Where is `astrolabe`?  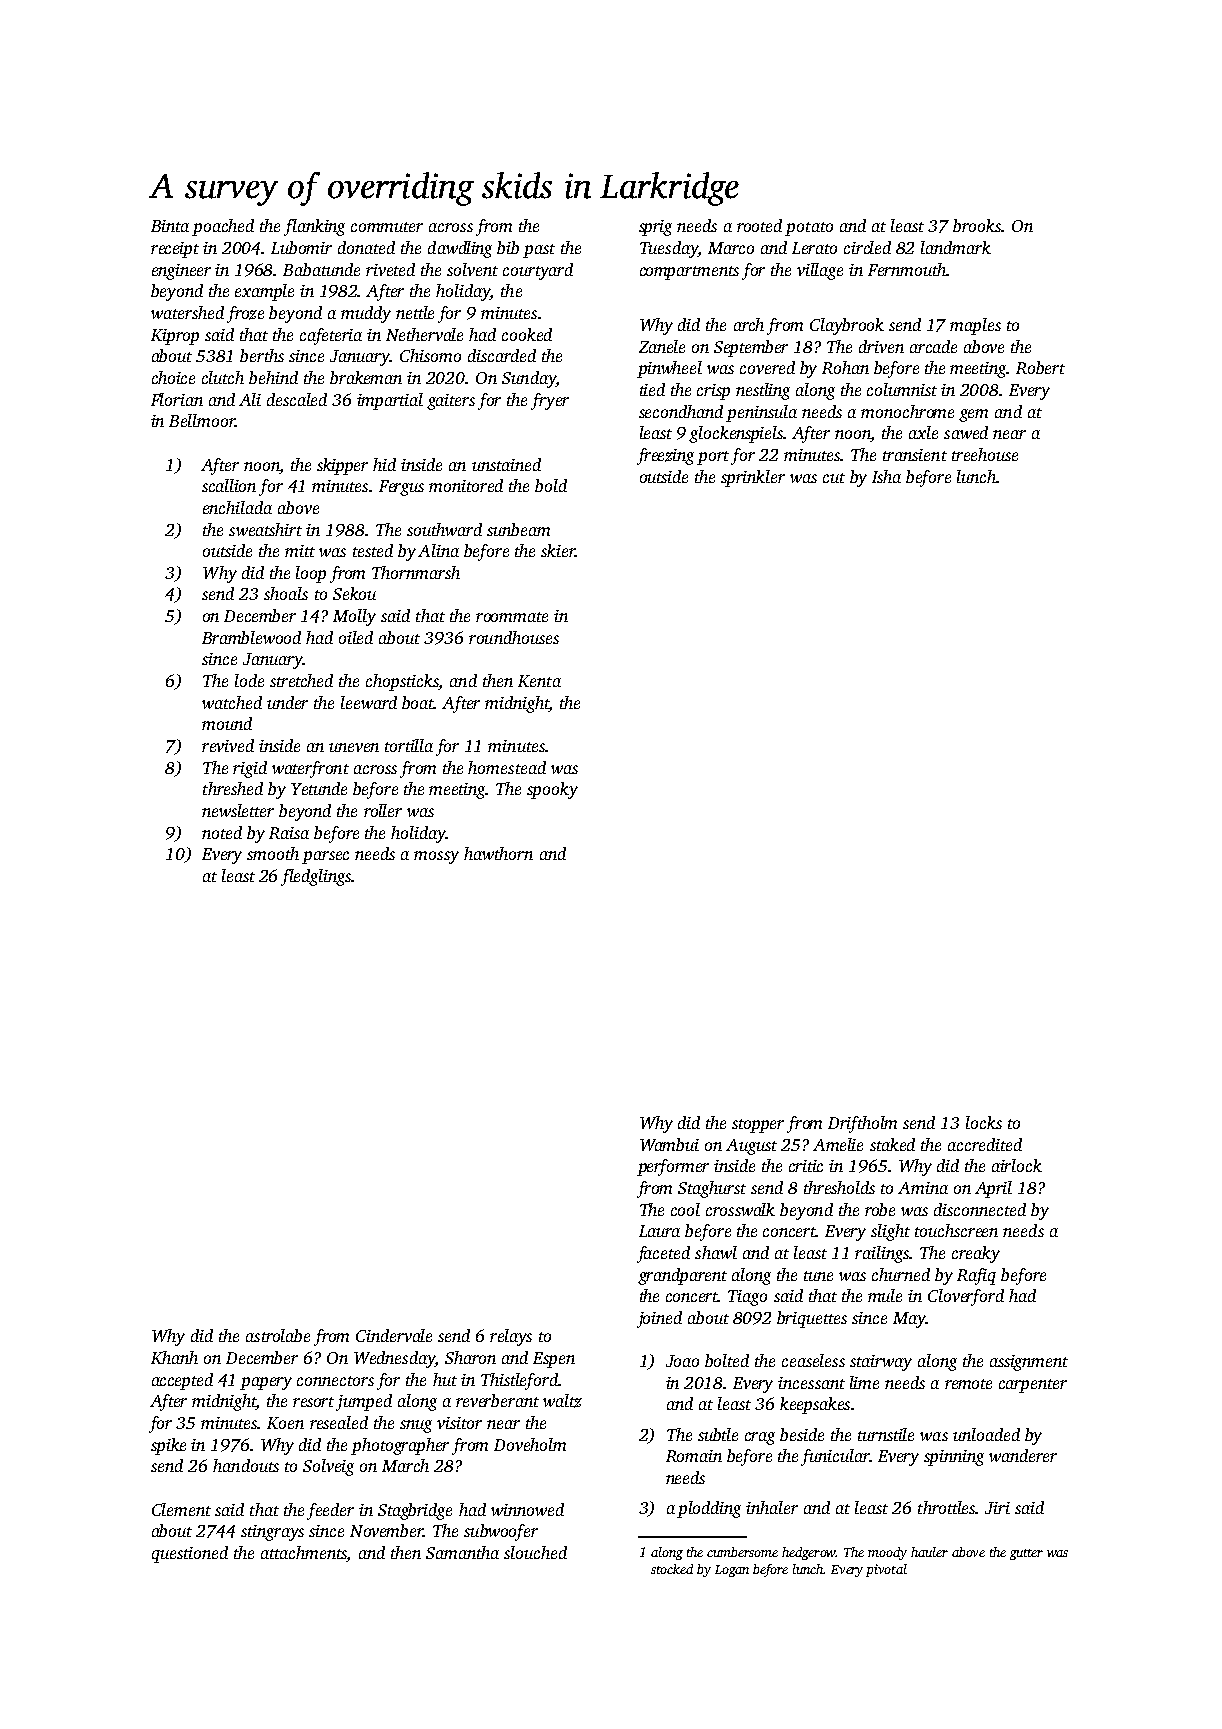
astrolabe is located at coordinates (278, 1335).
